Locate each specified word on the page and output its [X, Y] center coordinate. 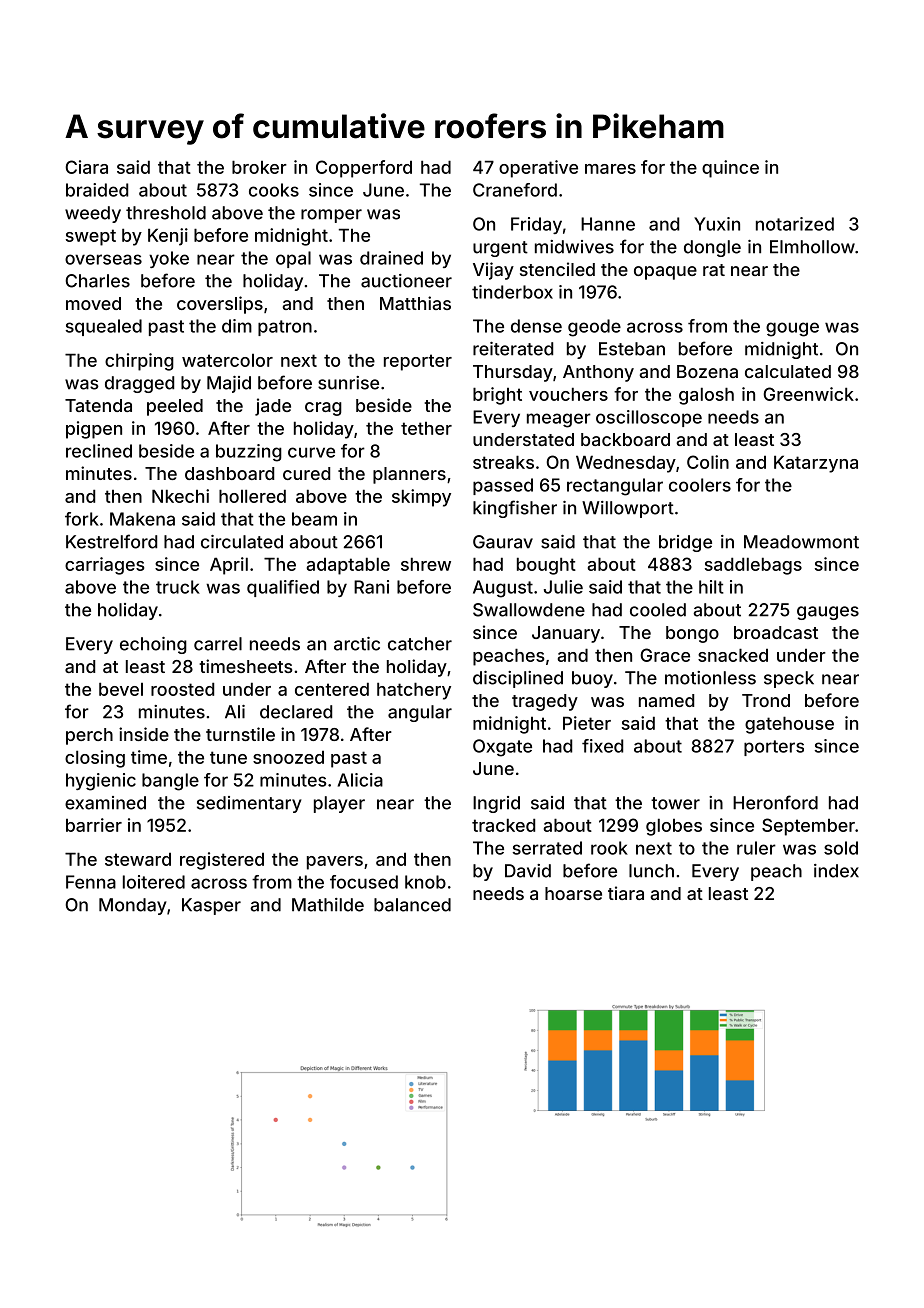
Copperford [364, 169]
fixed [602, 746]
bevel [121, 689]
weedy [93, 214]
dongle [712, 248]
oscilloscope [649, 418]
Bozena [707, 371]
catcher [420, 644]
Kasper [211, 906]
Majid [229, 384]
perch [89, 736]
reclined [99, 451]
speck [789, 679]
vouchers [568, 394]
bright [497, 396]
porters [774, 748]
